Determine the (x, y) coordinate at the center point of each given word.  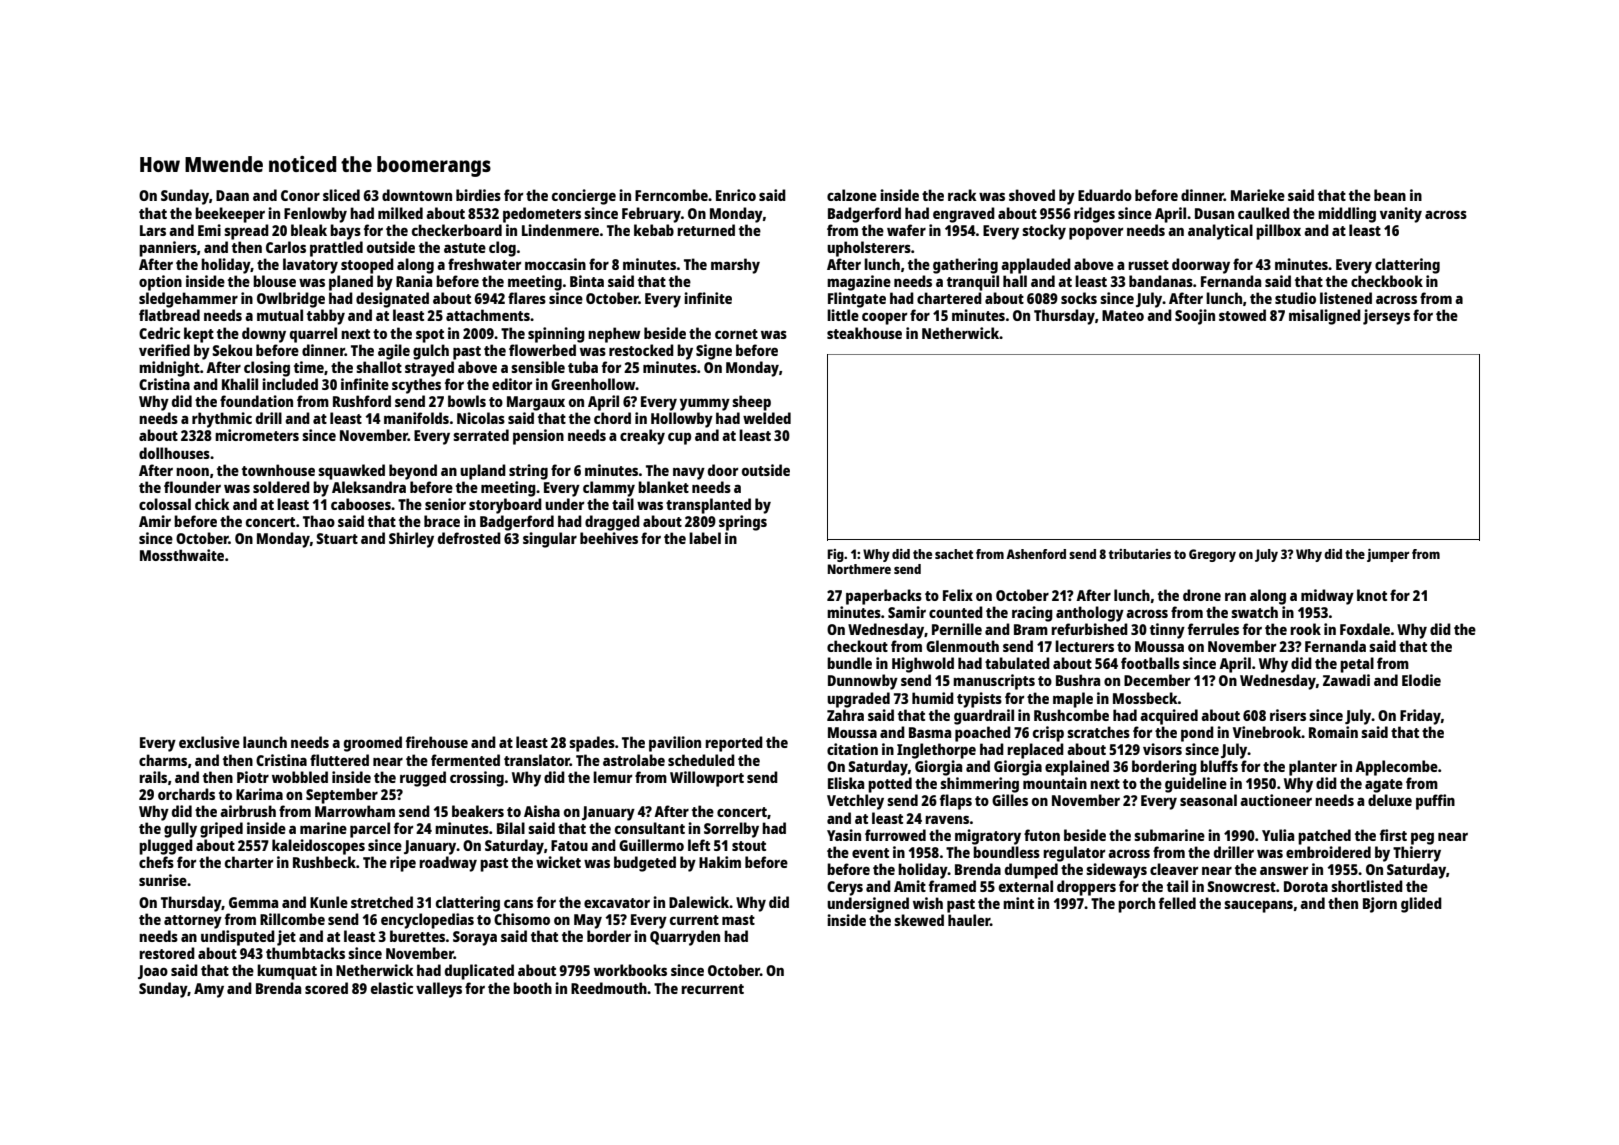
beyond (413, 472)
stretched (382, 902)
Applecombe (1396, 768)
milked (400, 213)
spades (592, 744)
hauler (969, 920)
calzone (852, 195)
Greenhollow (593, 384)
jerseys (1386, 317)
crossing (477, 779)
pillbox (1278, 232)
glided (1421, 905)
